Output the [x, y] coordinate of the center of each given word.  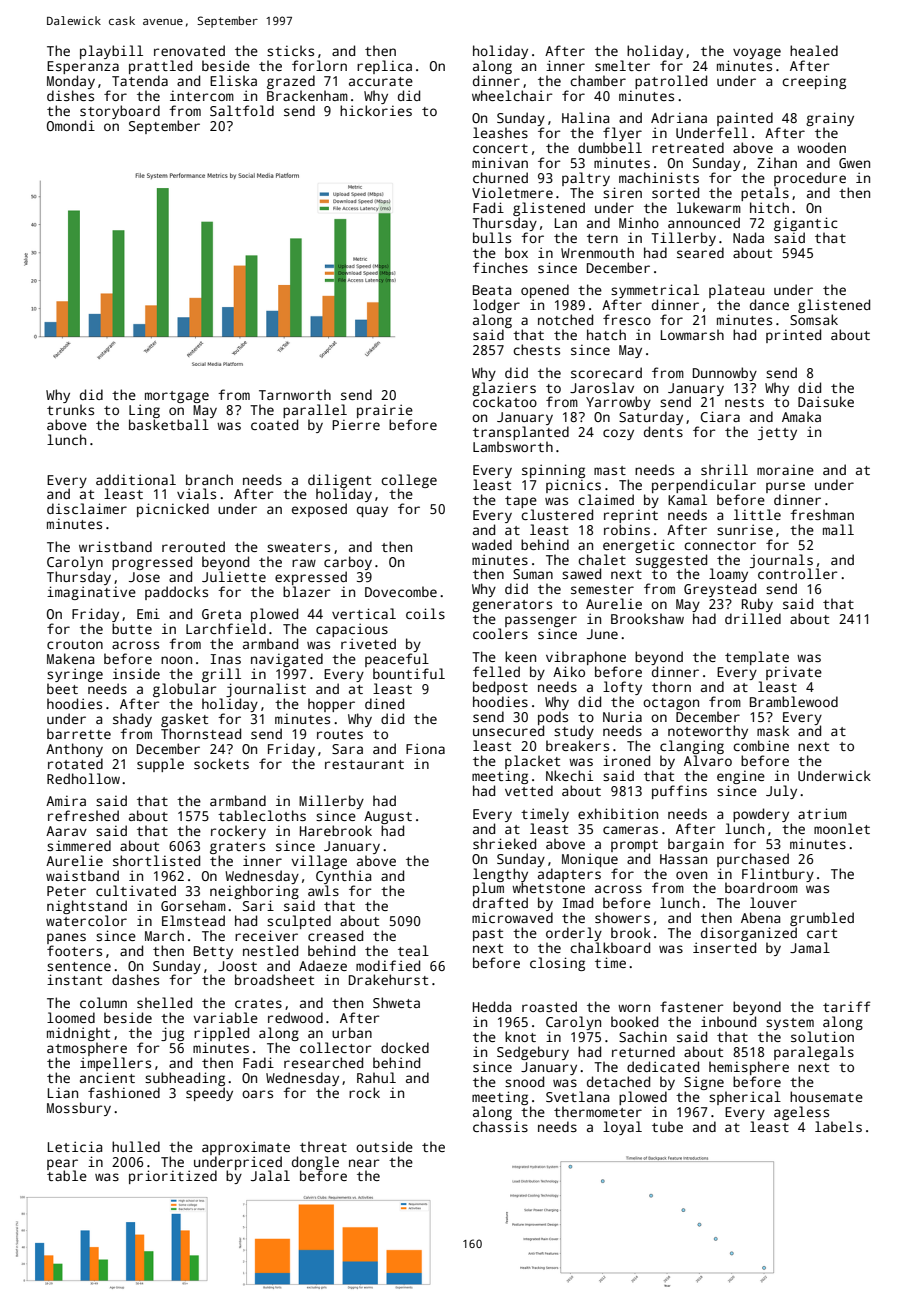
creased [335, 935]
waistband [82, 875]
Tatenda [140, 80]
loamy [728, 575]
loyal [622, 1128]
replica [384, 67]
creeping [814, 82]
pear [62, 1164]
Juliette [234, 576]
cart [822, 933]
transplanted [521, 433]
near [364, 1163]
